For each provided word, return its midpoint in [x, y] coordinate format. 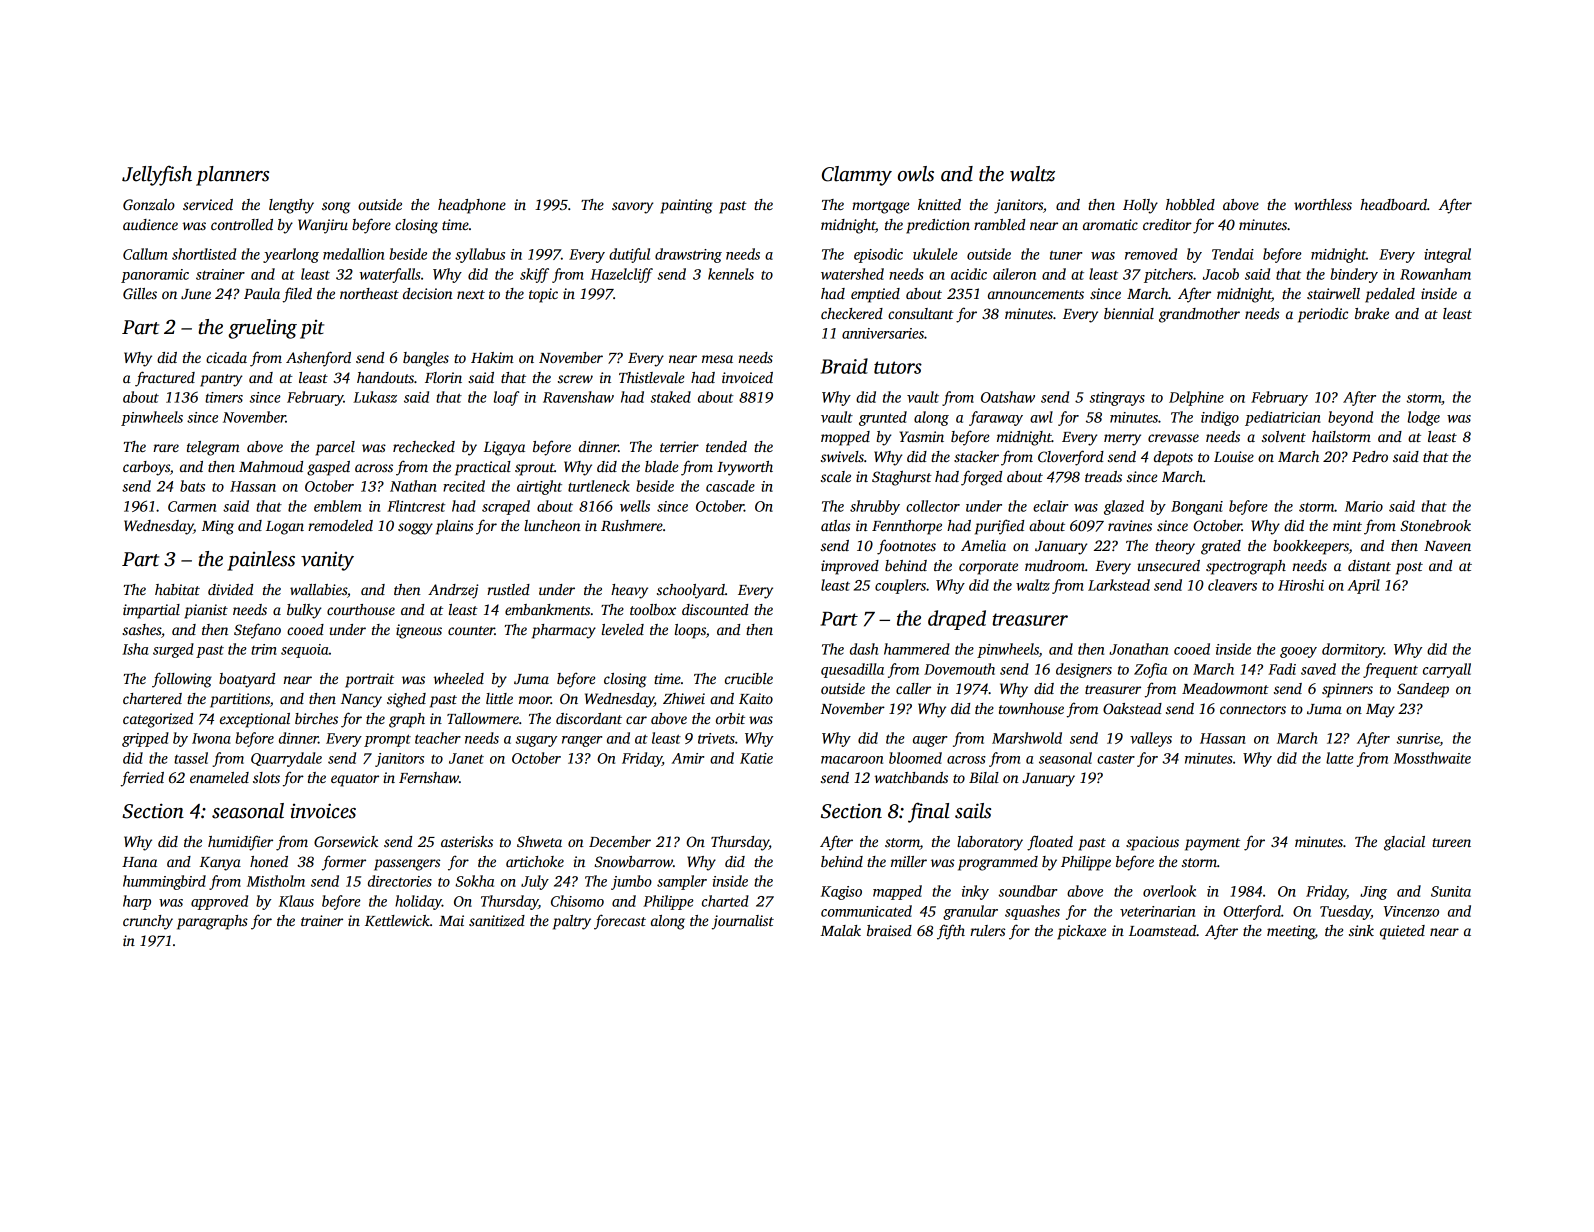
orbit [730, 718]
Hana [139, 862]
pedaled [1390, 295]
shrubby [875, 507]
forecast [620, 922]
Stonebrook [1436, 525]
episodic [878, 255]
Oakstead [1132, 708]
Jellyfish [157, 175]
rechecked [424, 446]
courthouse [361, 609]
